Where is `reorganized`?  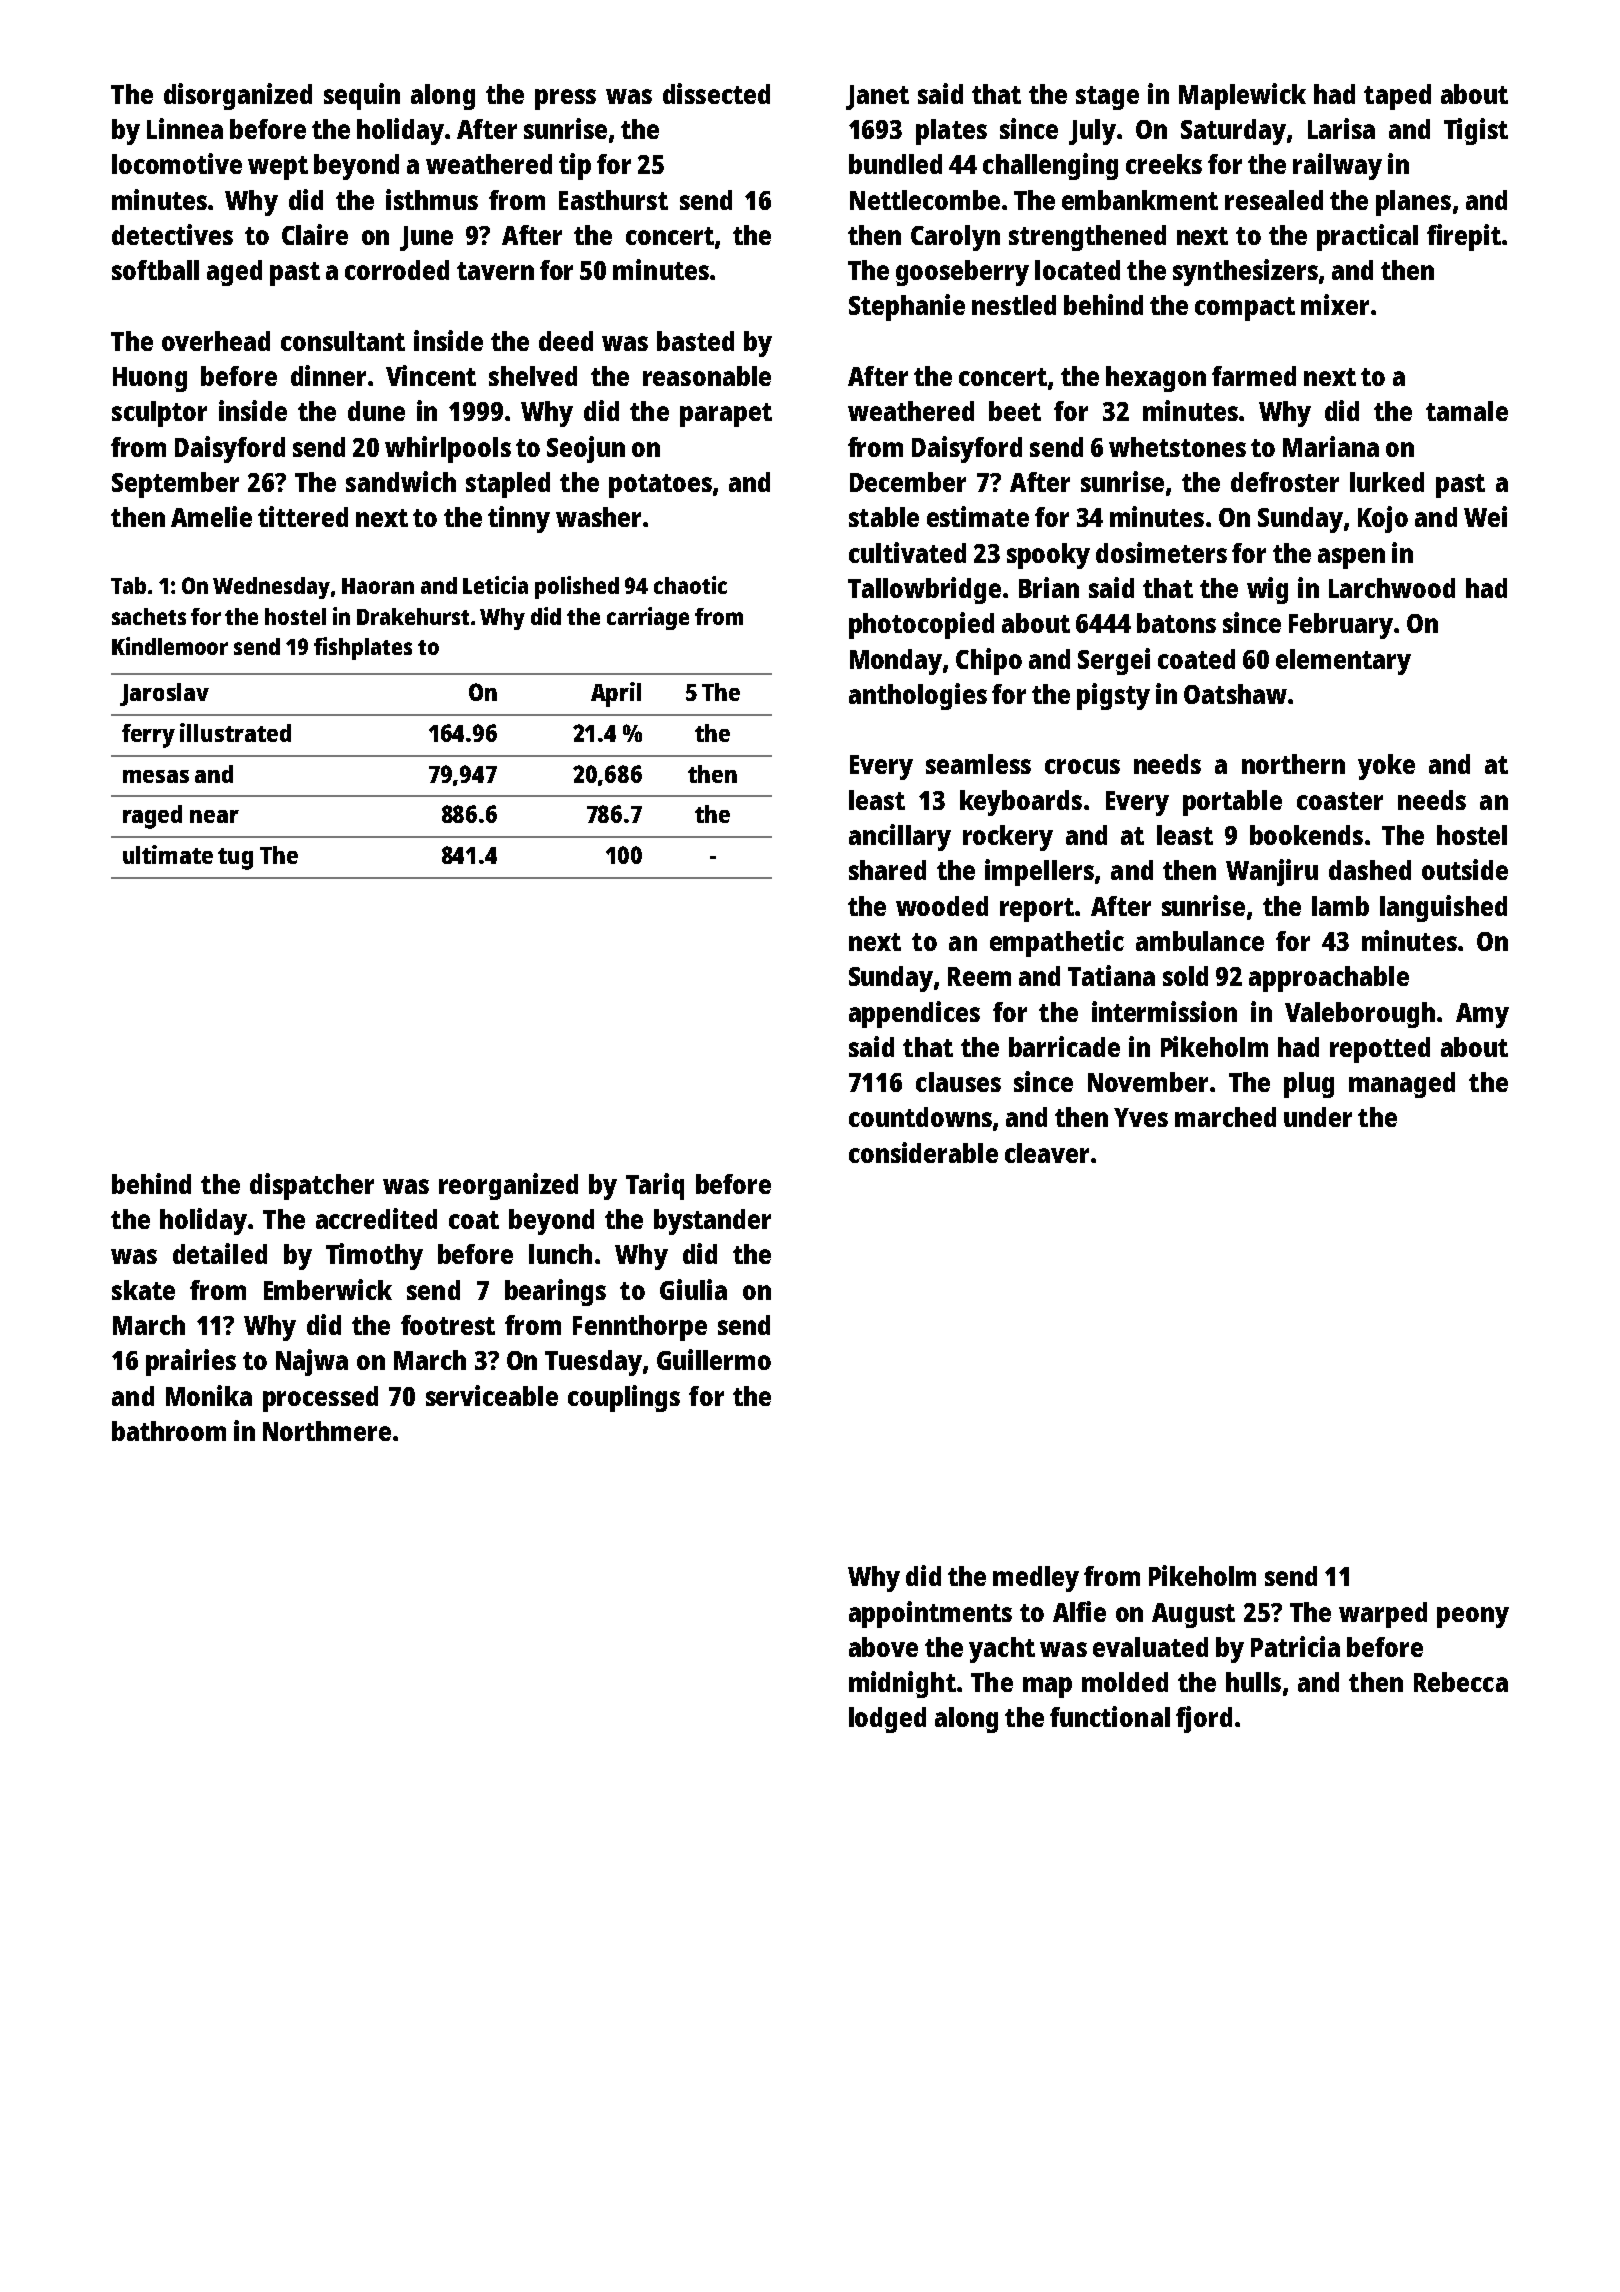
reorganized is located at coordinates (508, 1186).
